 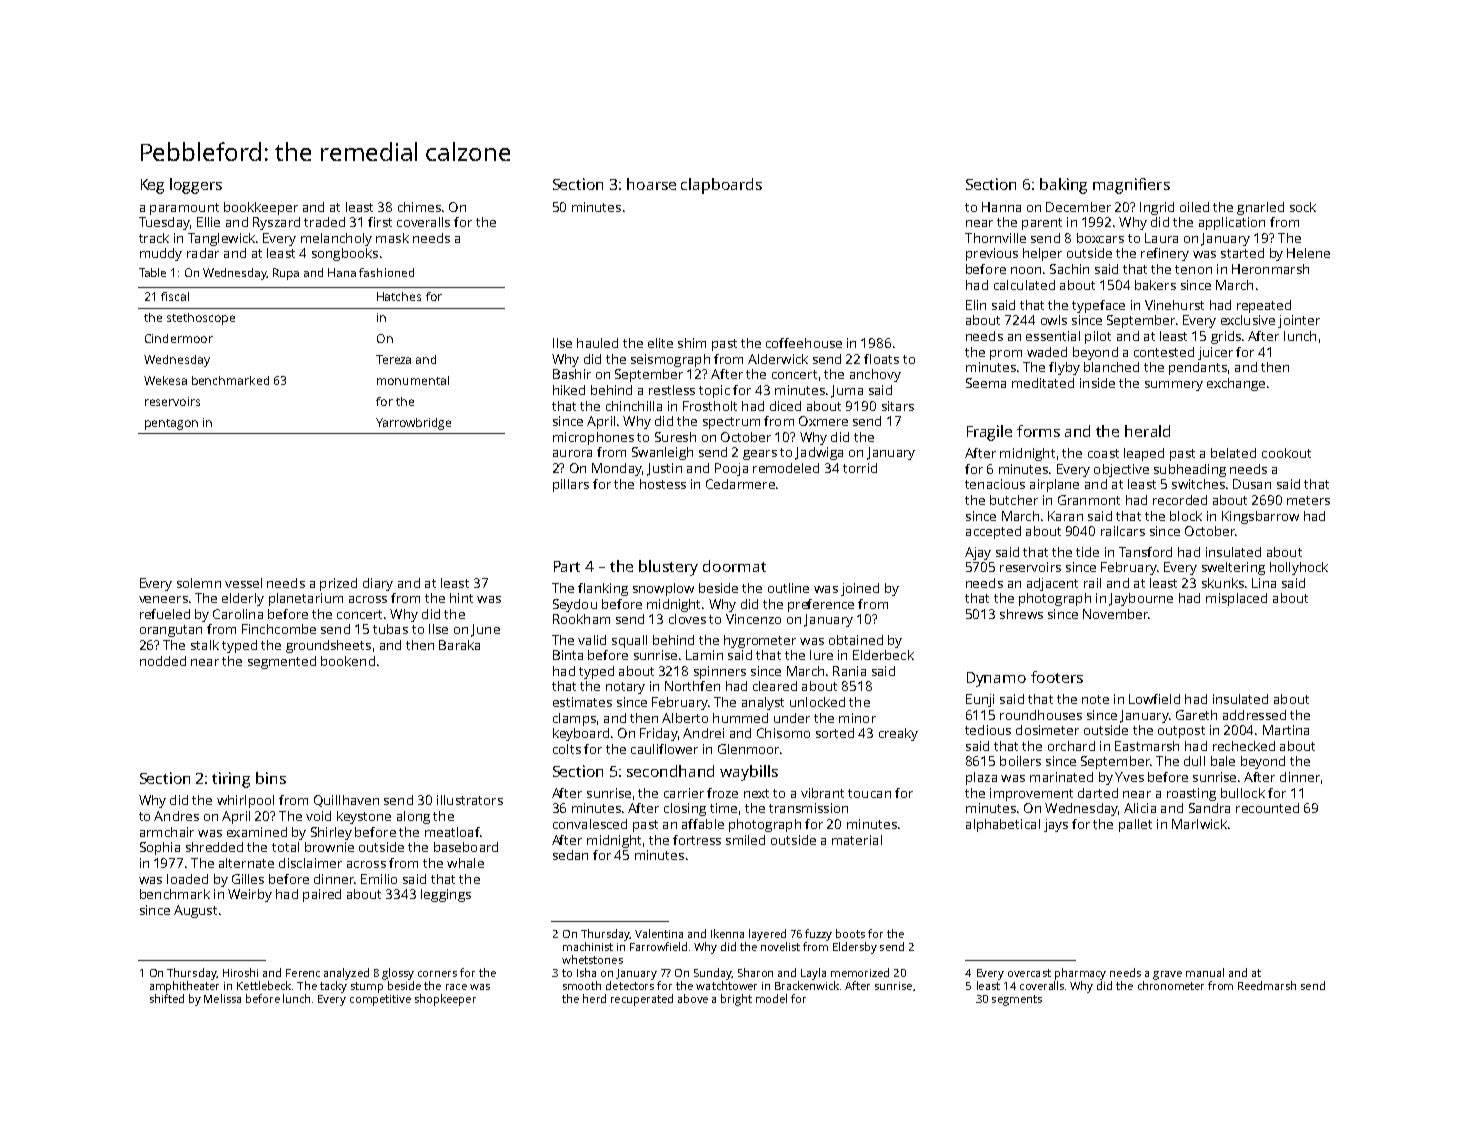 I want to click on hoarse, so click(x=651, y=184).
